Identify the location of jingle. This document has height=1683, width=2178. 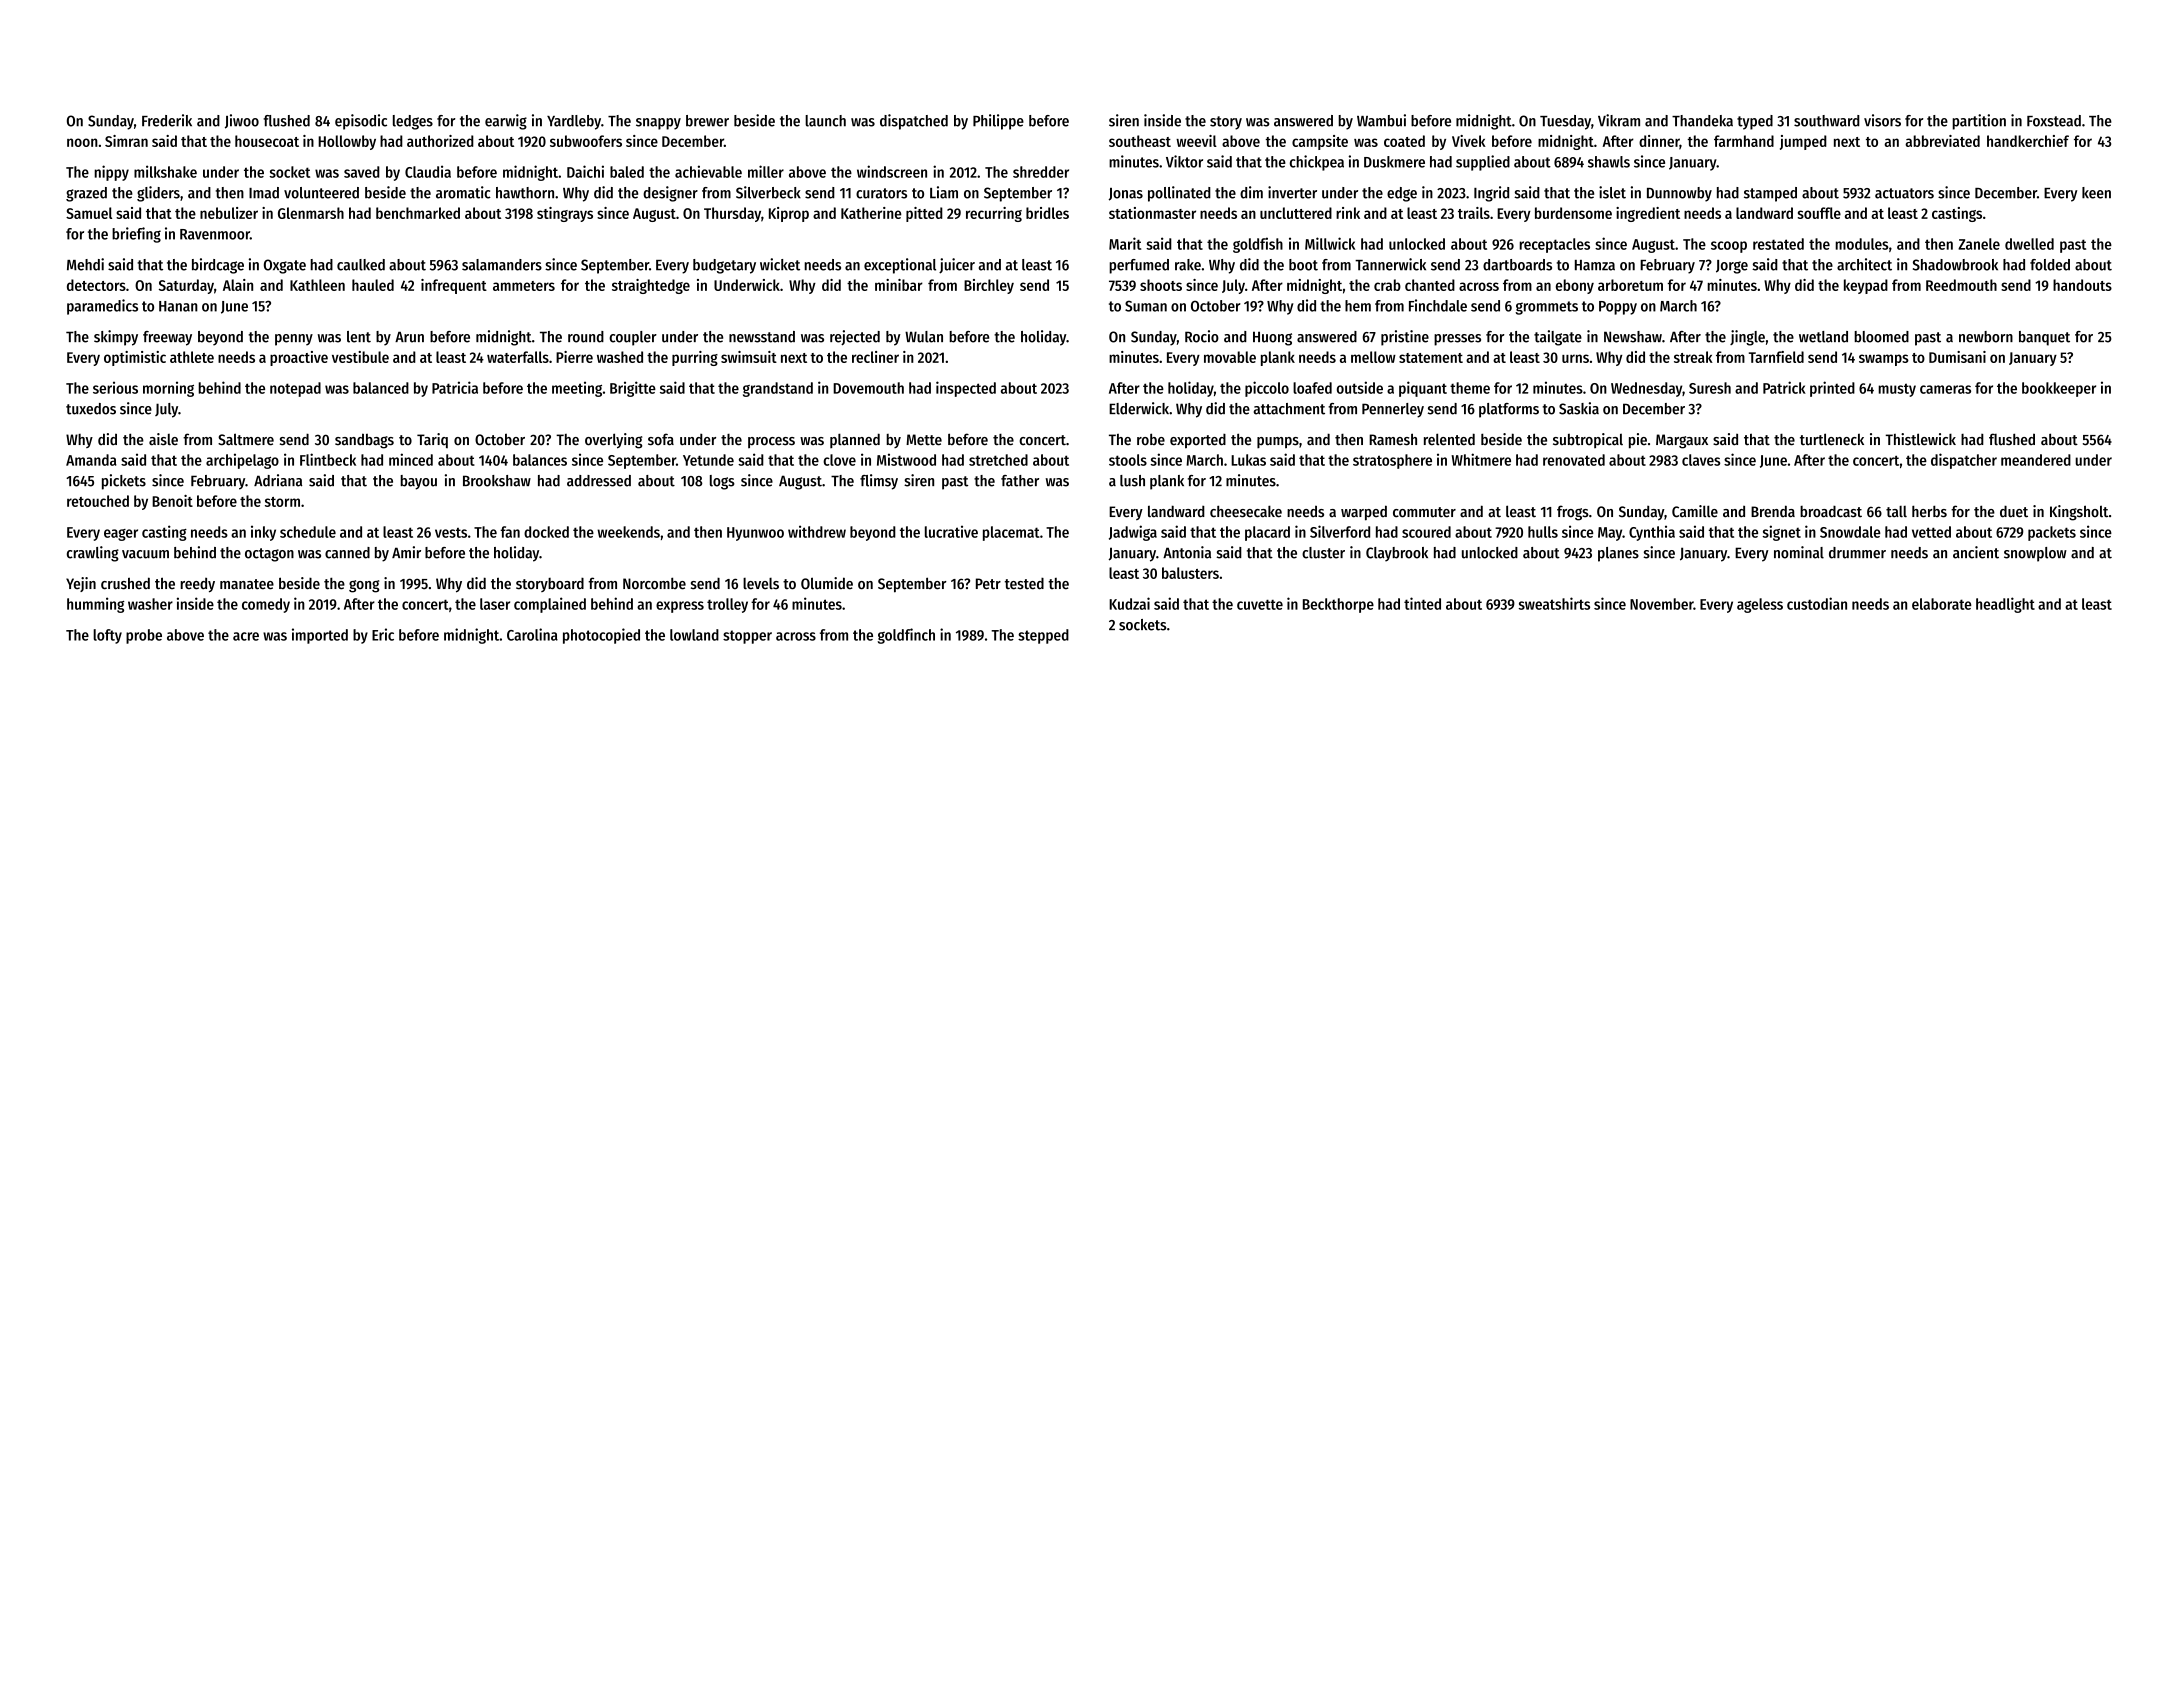
(1747, 338).
